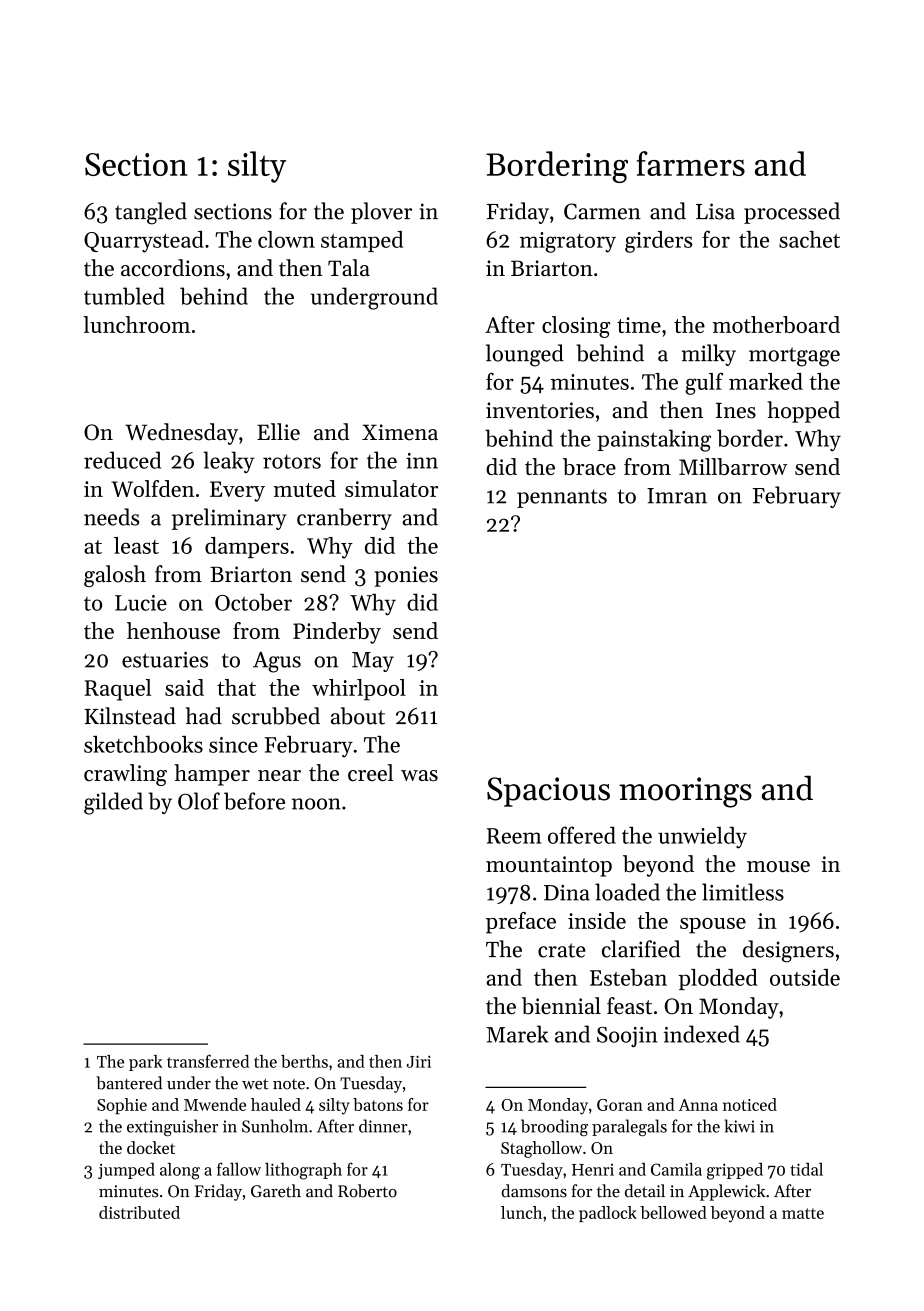  What do you see at coordinates (794, 357) in the screenshot?
I see `mortgage` at bounding box center [794, 357].
